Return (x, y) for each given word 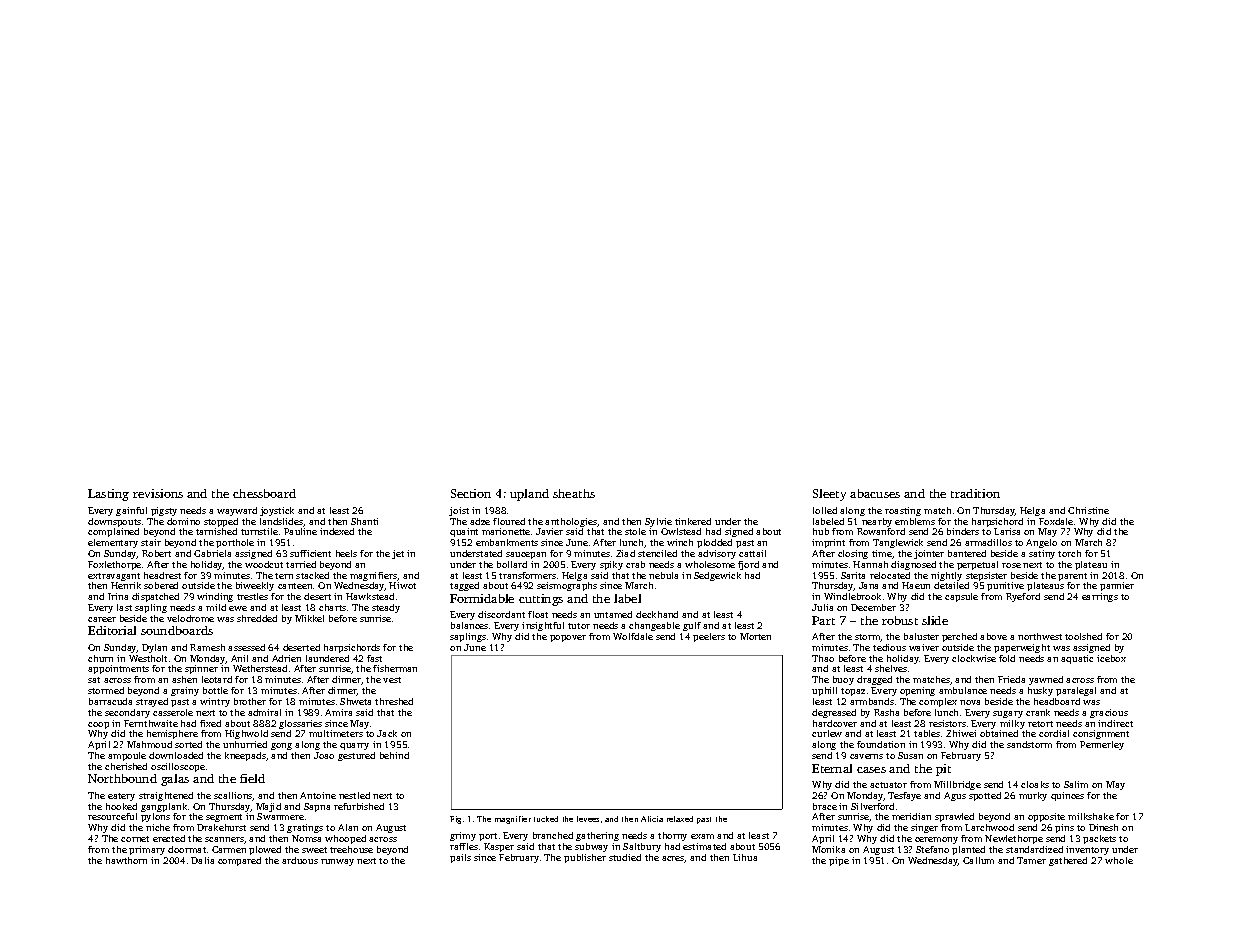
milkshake (1091, 816)
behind (394, 755)
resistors (947, 723)
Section (471, 493)
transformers (527, 575)
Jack (387, 733)
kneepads (245, 756)
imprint (828, 543)
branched (553, 835)
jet (398, 554)
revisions (158, 493)
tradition (975, 493)
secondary (127, 713)
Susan (910, 755)
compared (239, 861)
